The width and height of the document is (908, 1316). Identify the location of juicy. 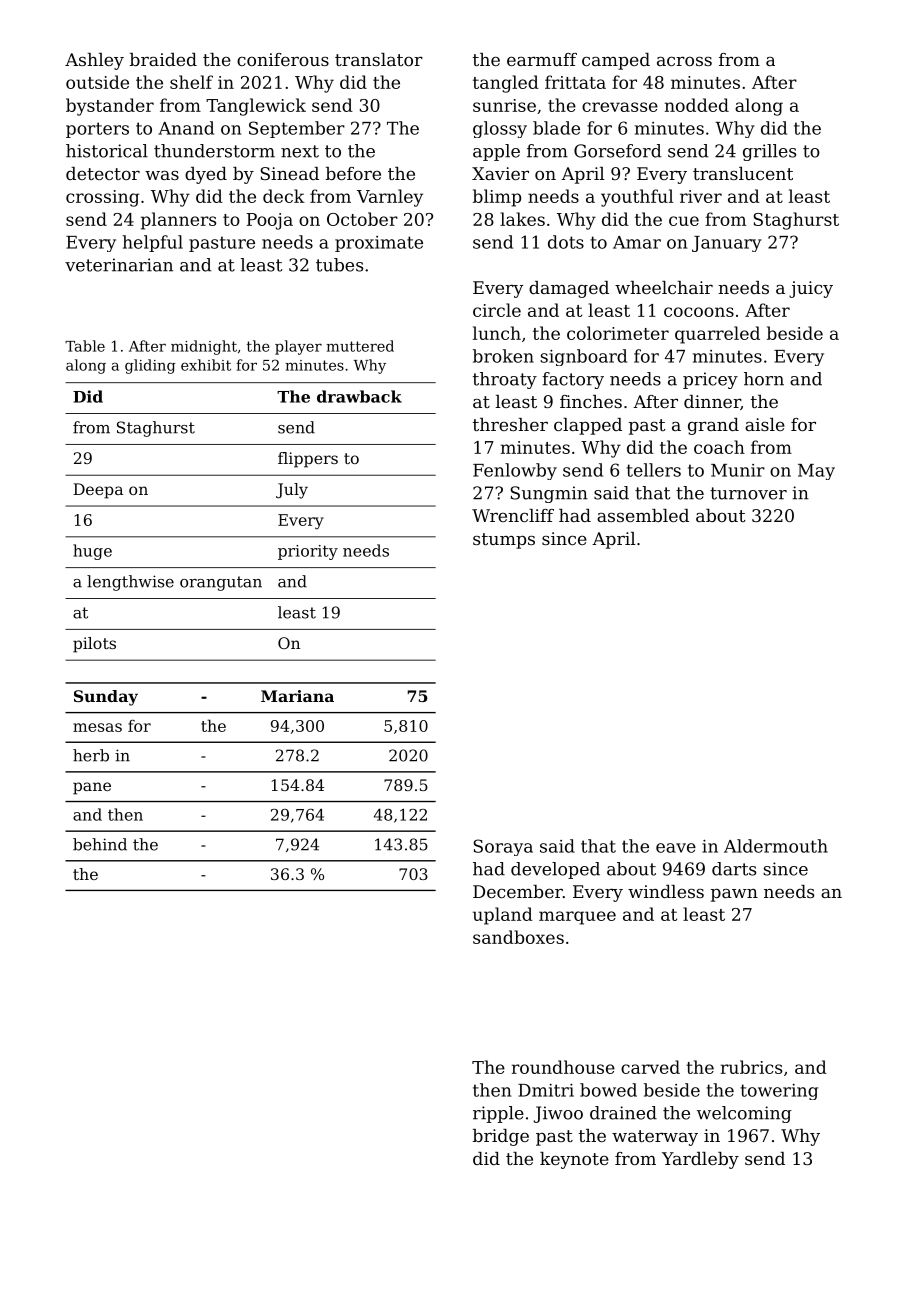
(811, 289).
